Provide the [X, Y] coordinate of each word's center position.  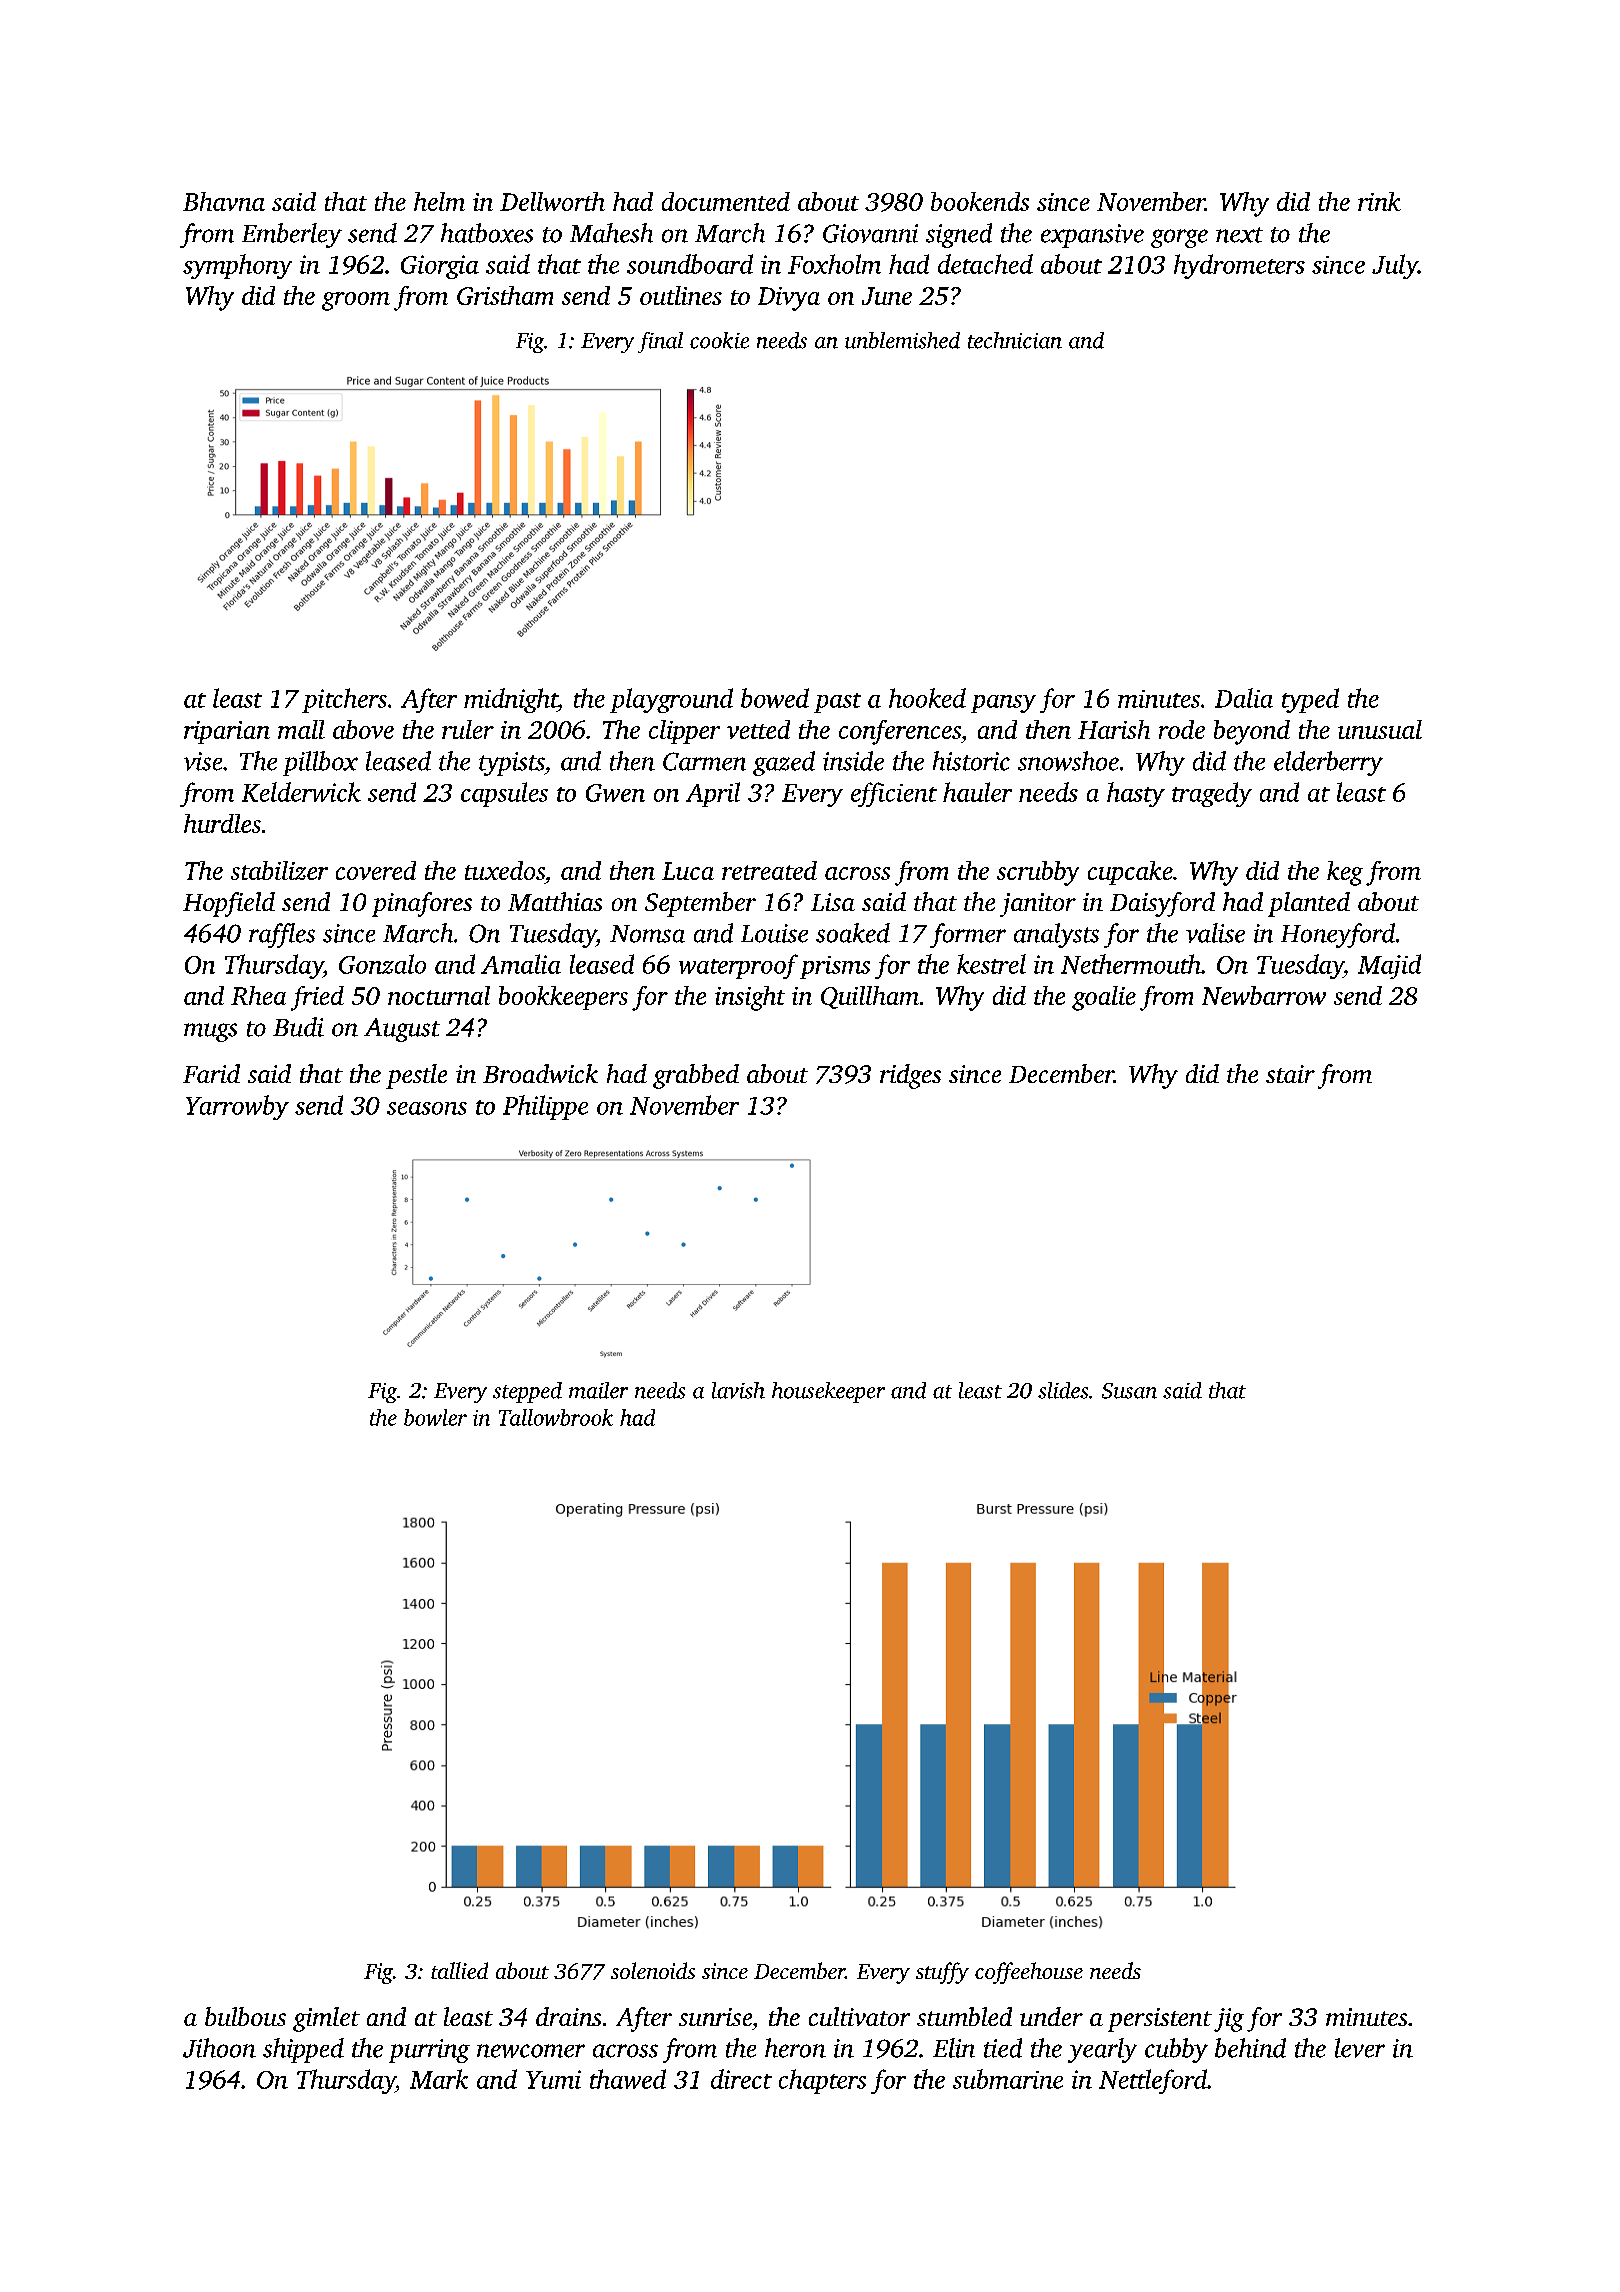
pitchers [344, 700]
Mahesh [611, 233]
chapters [822, 2081]
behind [1250, 2048]
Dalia [1244, 698]
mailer [598, 1390]
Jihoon [219, 2048]
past [837, 703]
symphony [237, 266]
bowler [435, 1417]
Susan [1129, 1391]
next [1239, 235]
